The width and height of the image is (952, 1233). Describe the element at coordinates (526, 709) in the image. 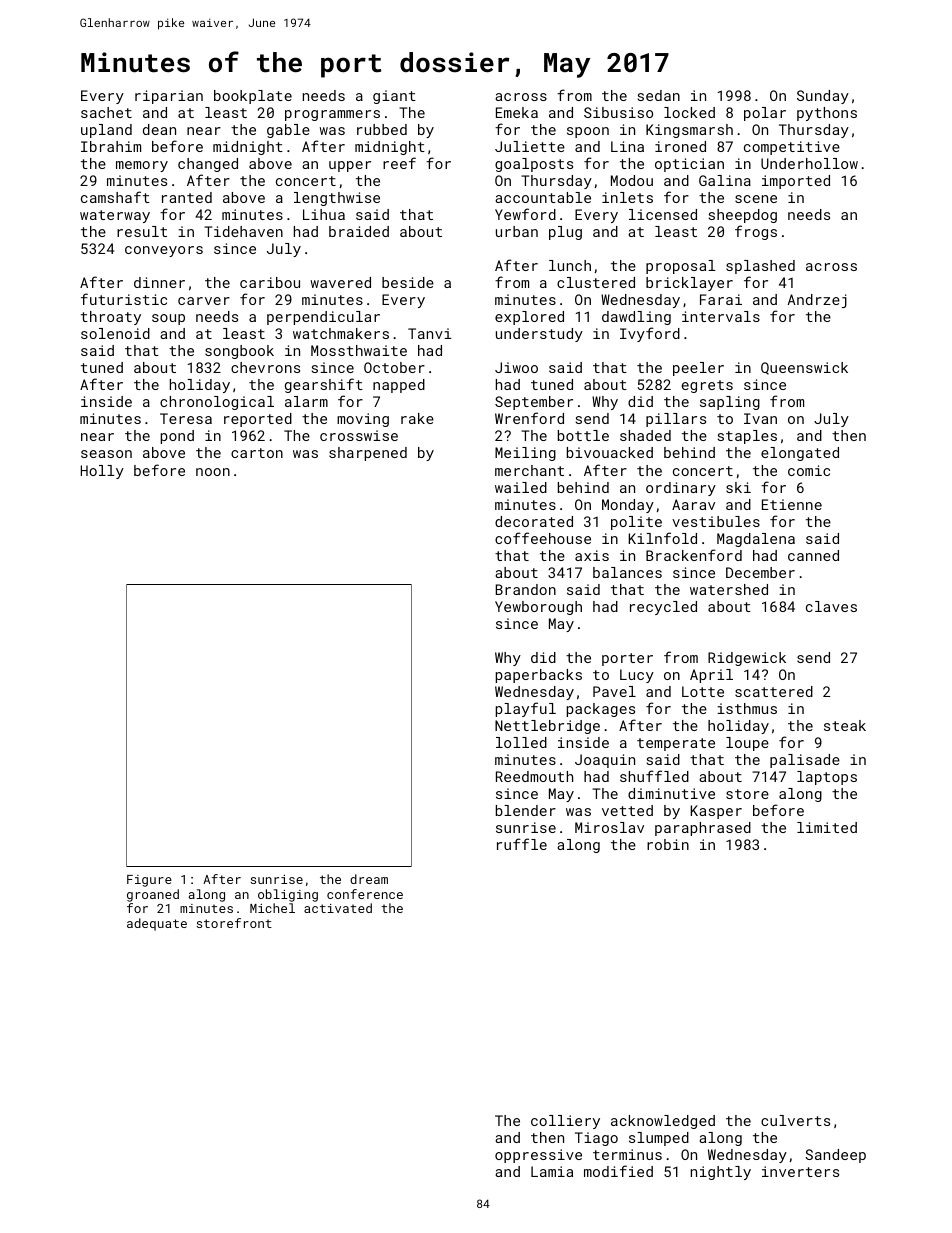

I see `playful` at that location.
